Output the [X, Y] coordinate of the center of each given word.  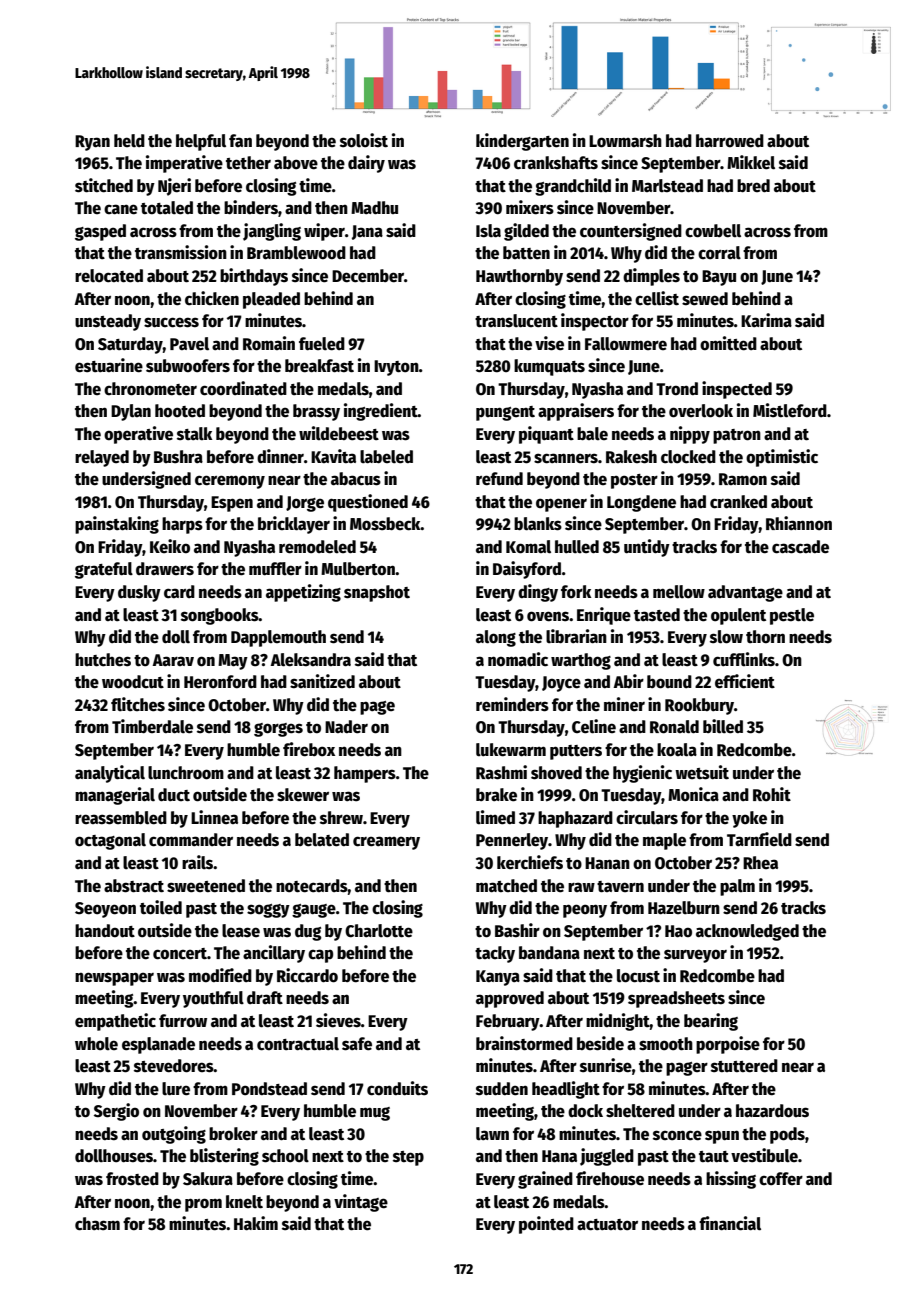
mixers [530, 207]
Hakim [256, 1223]
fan [240, 140]
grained [545, 1180]
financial [730, 1223]
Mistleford [790, 410]
